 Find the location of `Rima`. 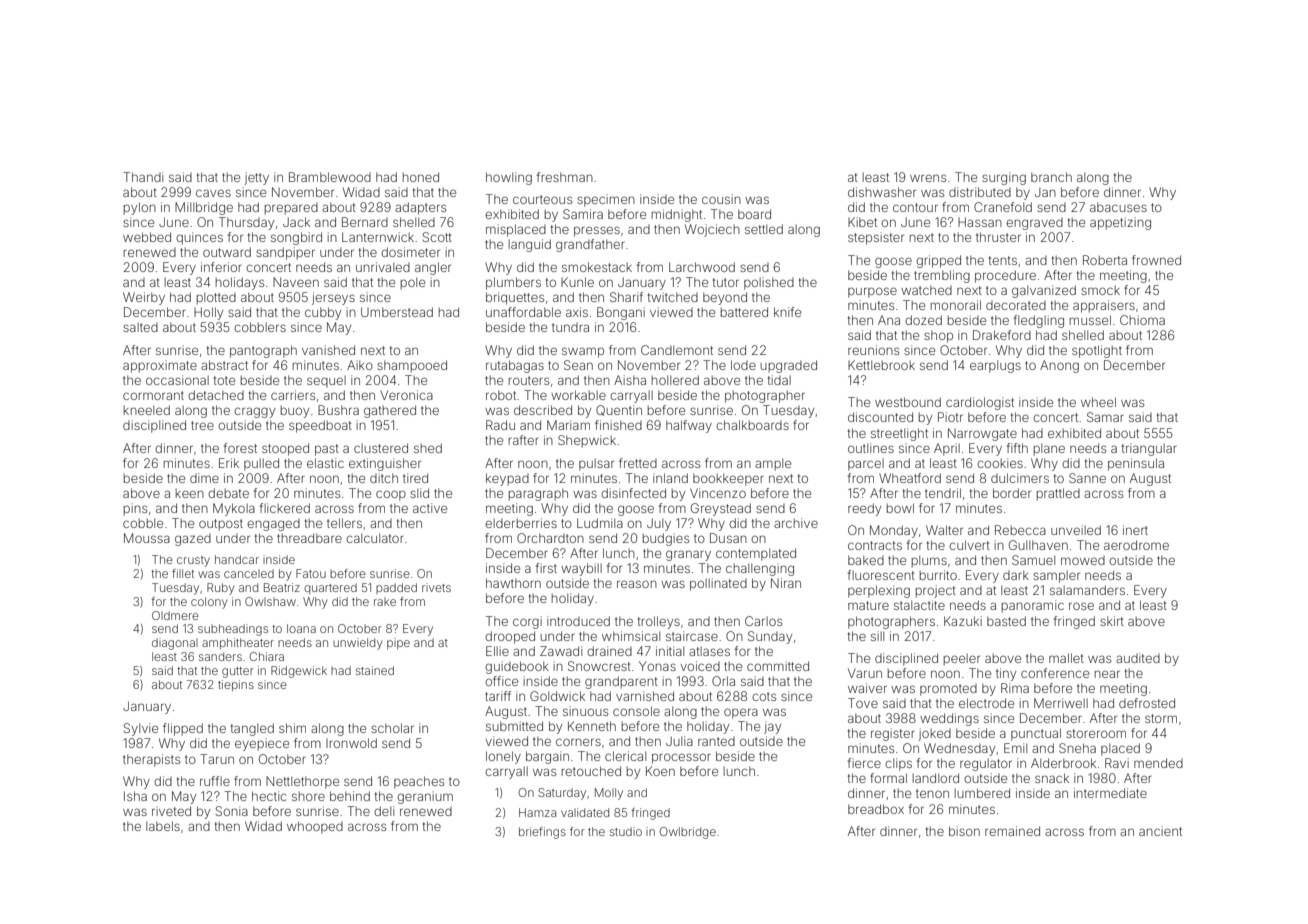

Rima is located at coordinates (1015, 688).
